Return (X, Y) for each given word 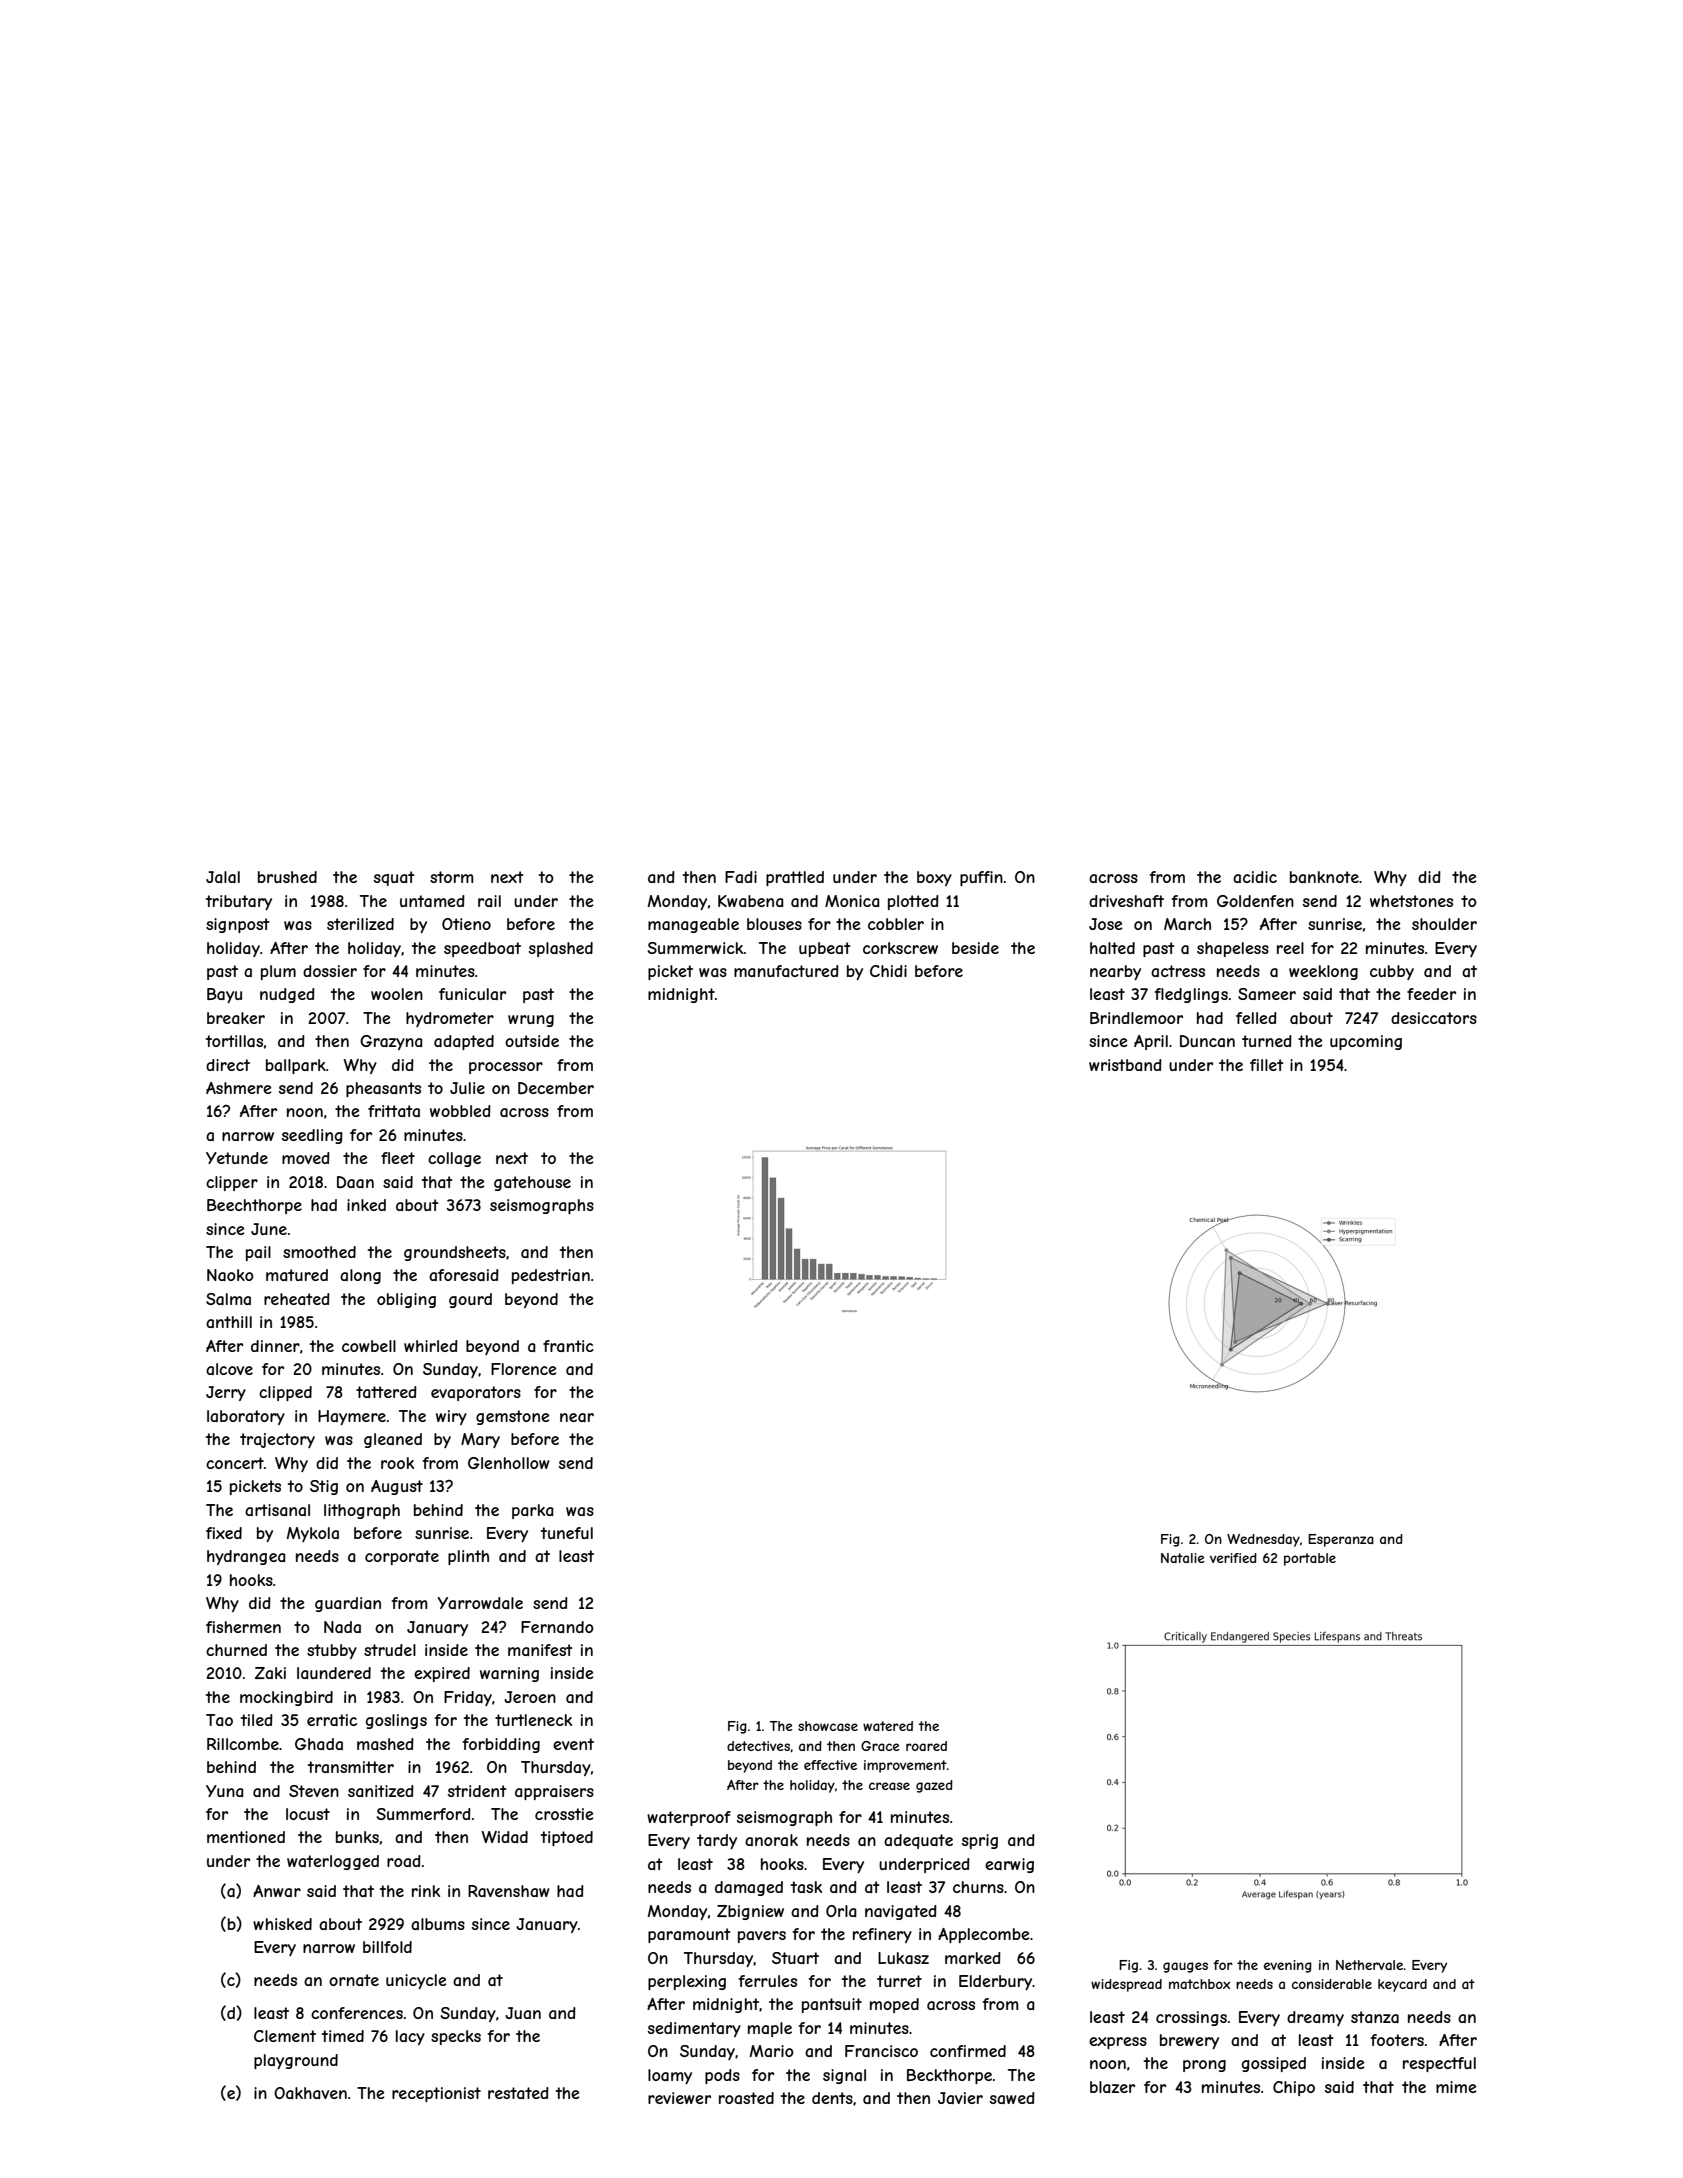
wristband (1125, 1065)
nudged (287, 995)
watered (888, 1726)
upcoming (1366, 1042)
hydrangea (246, 1557)
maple (770, 2029)
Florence (524, 1369)
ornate (354, 1980)
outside (532, 1041)
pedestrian (551, 1276)
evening (1288, 1966)
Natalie (1183, 1558)
